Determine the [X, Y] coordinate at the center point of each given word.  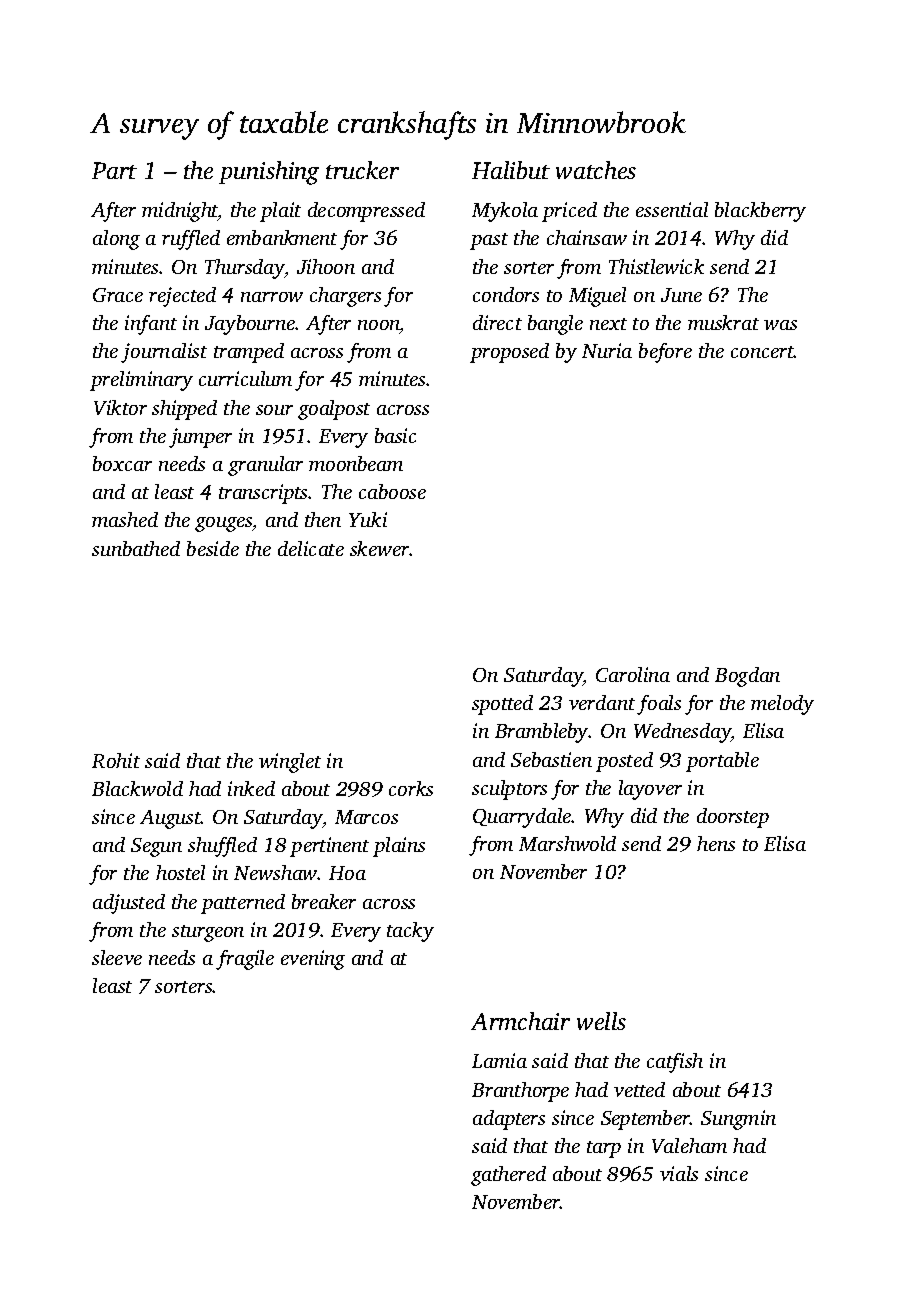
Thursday [245, 269]
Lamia [499, 1060]
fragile [245, 960]
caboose [392, 491]
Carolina [633, 674]
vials [679, 1173]
